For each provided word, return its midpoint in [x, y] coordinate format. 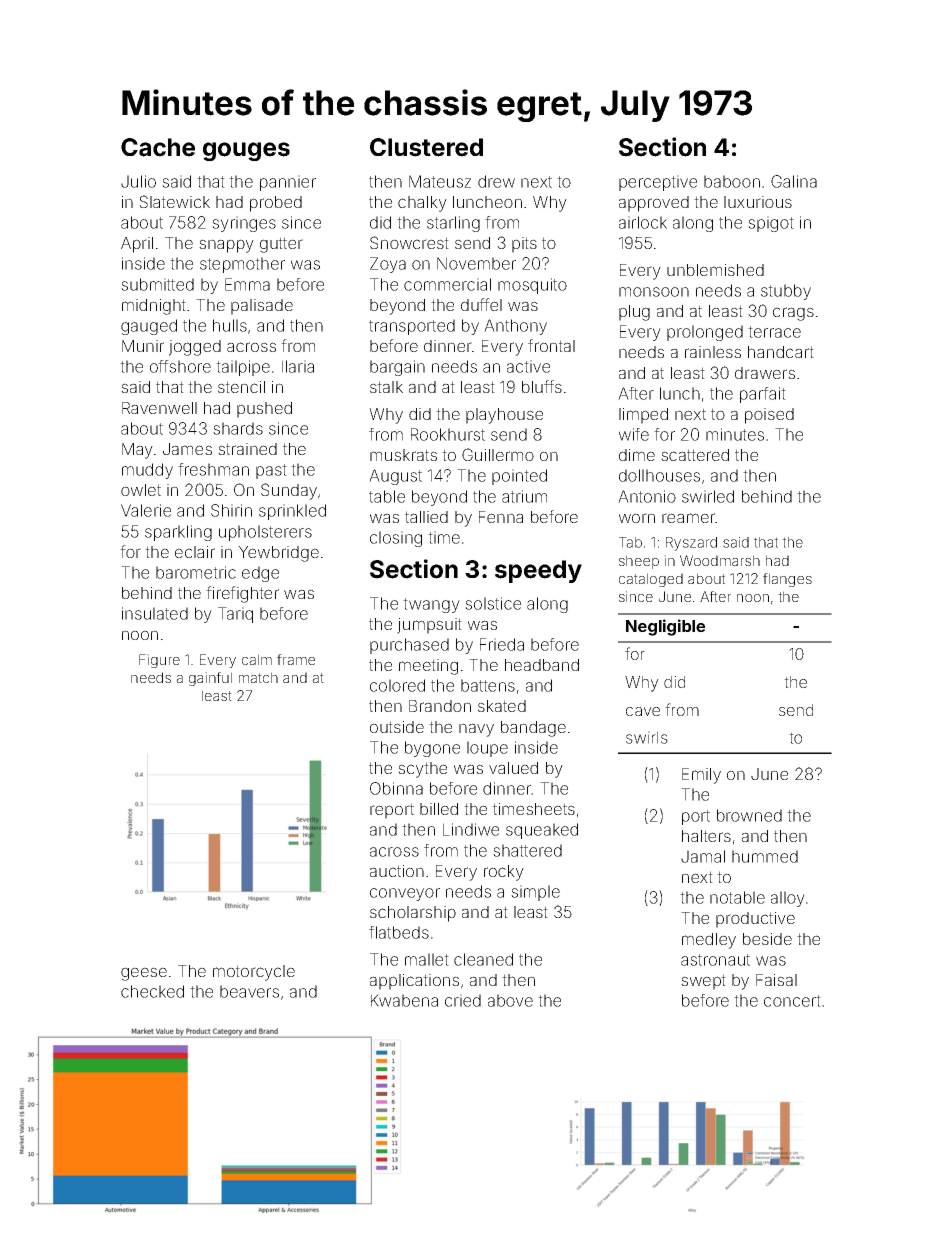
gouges [246, 151]
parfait [763, 395]
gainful [210, 679]
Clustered [426, 147]
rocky [504, 873]
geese [144, 974]
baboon [732, 181]
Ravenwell [159, 408]
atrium [524, 496]
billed [439, 809]
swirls [647, 737]
